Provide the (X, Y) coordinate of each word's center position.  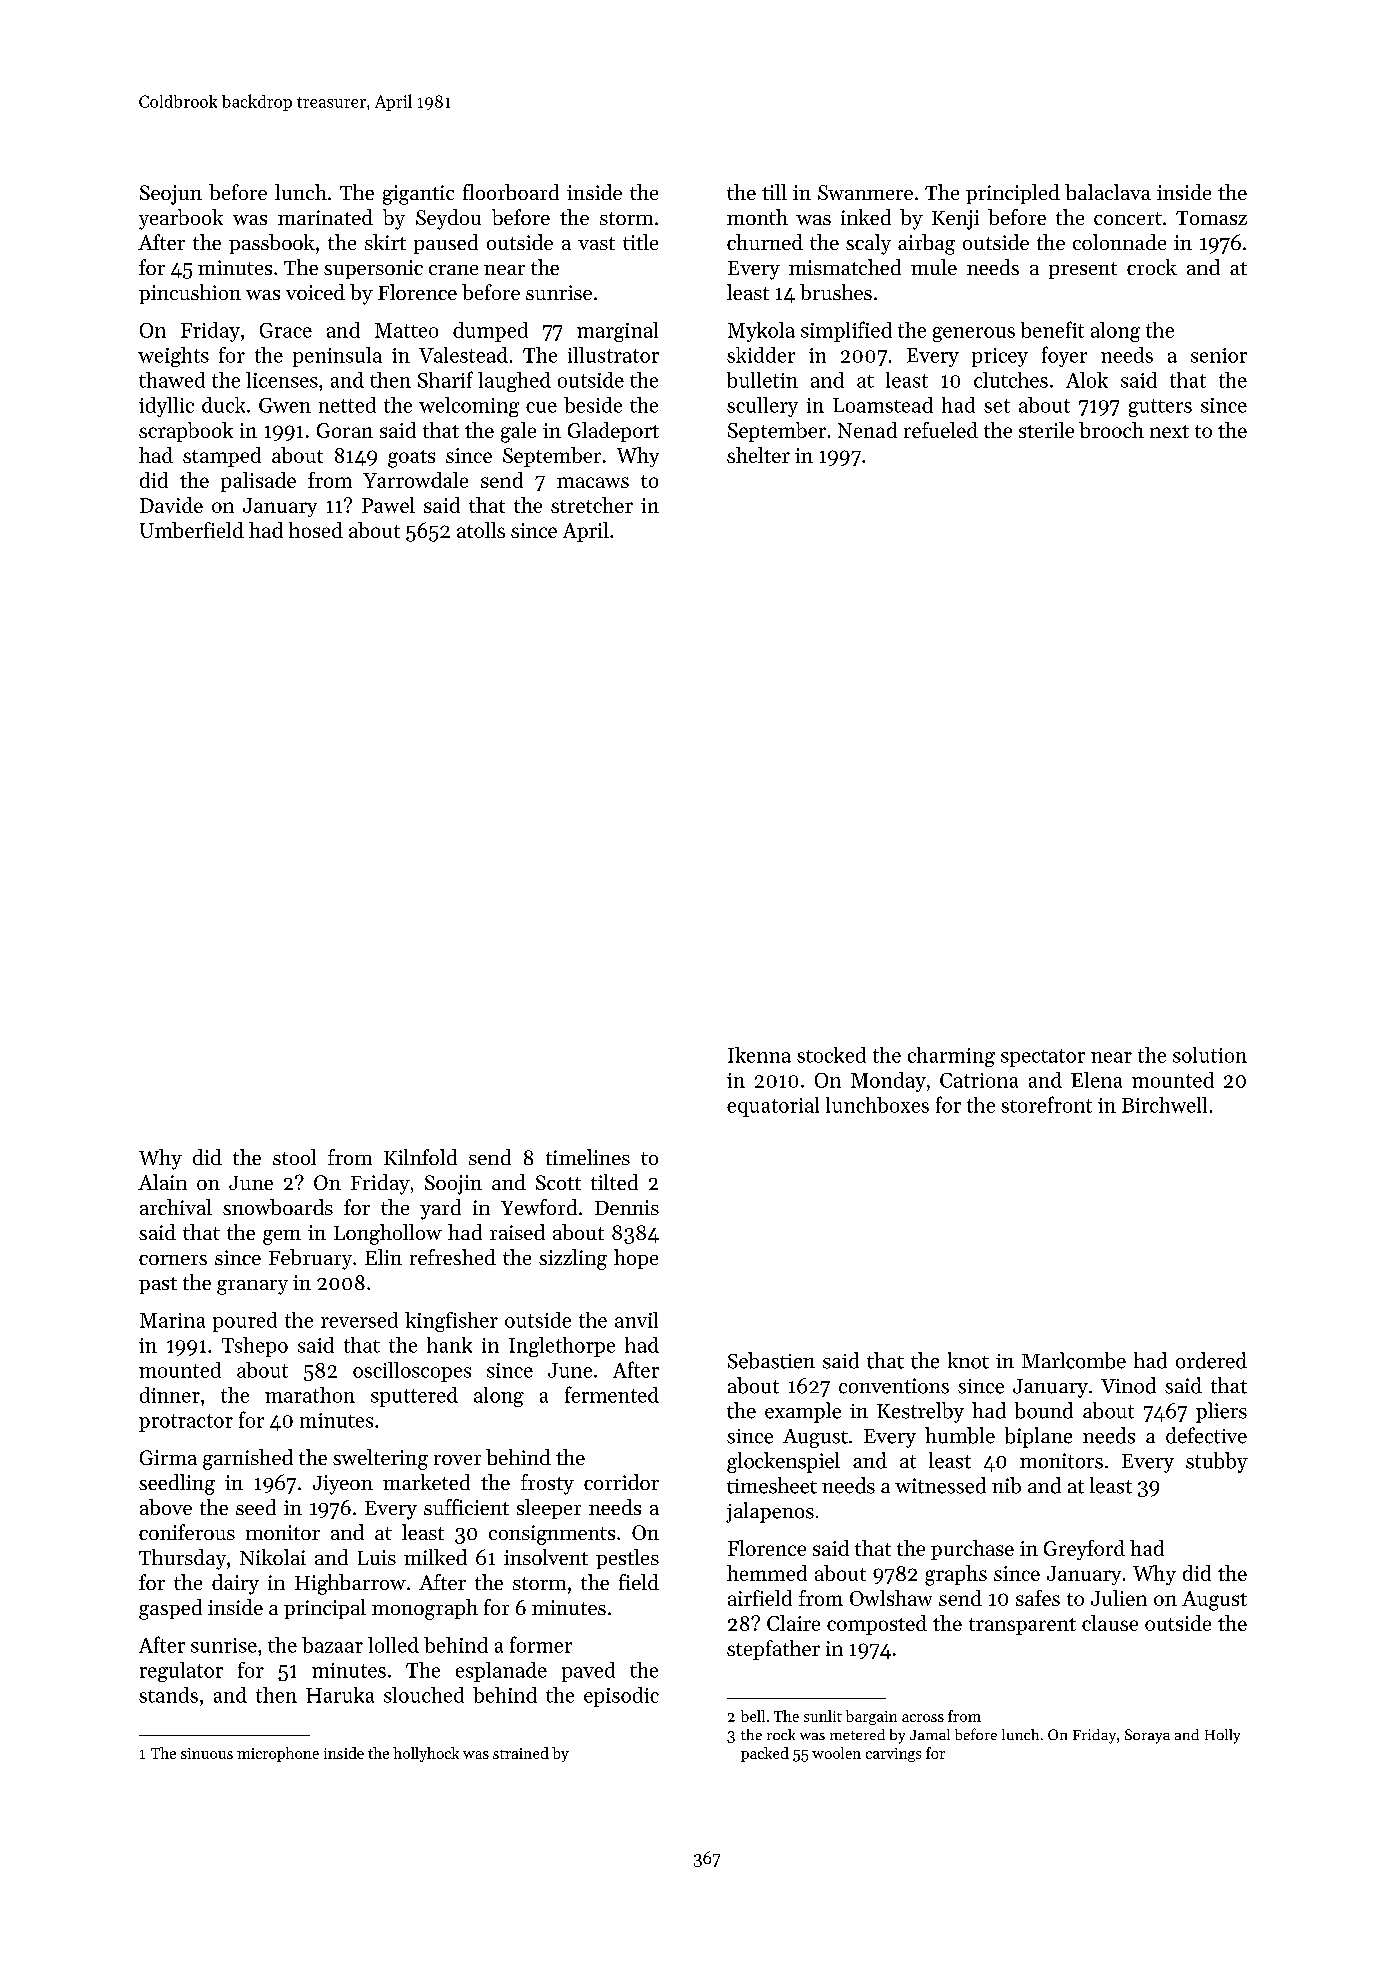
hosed (316, 530)
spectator (1043, 1058)
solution (1210, 1055)
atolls (481, 530)
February (310, 1259)
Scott (558, 1182)
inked (866, 217)
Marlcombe (1074, 1360)
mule (934, 267)
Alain (162, 1182)
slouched (424, 1695)
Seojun (171, 195)
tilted (614, 1182)
